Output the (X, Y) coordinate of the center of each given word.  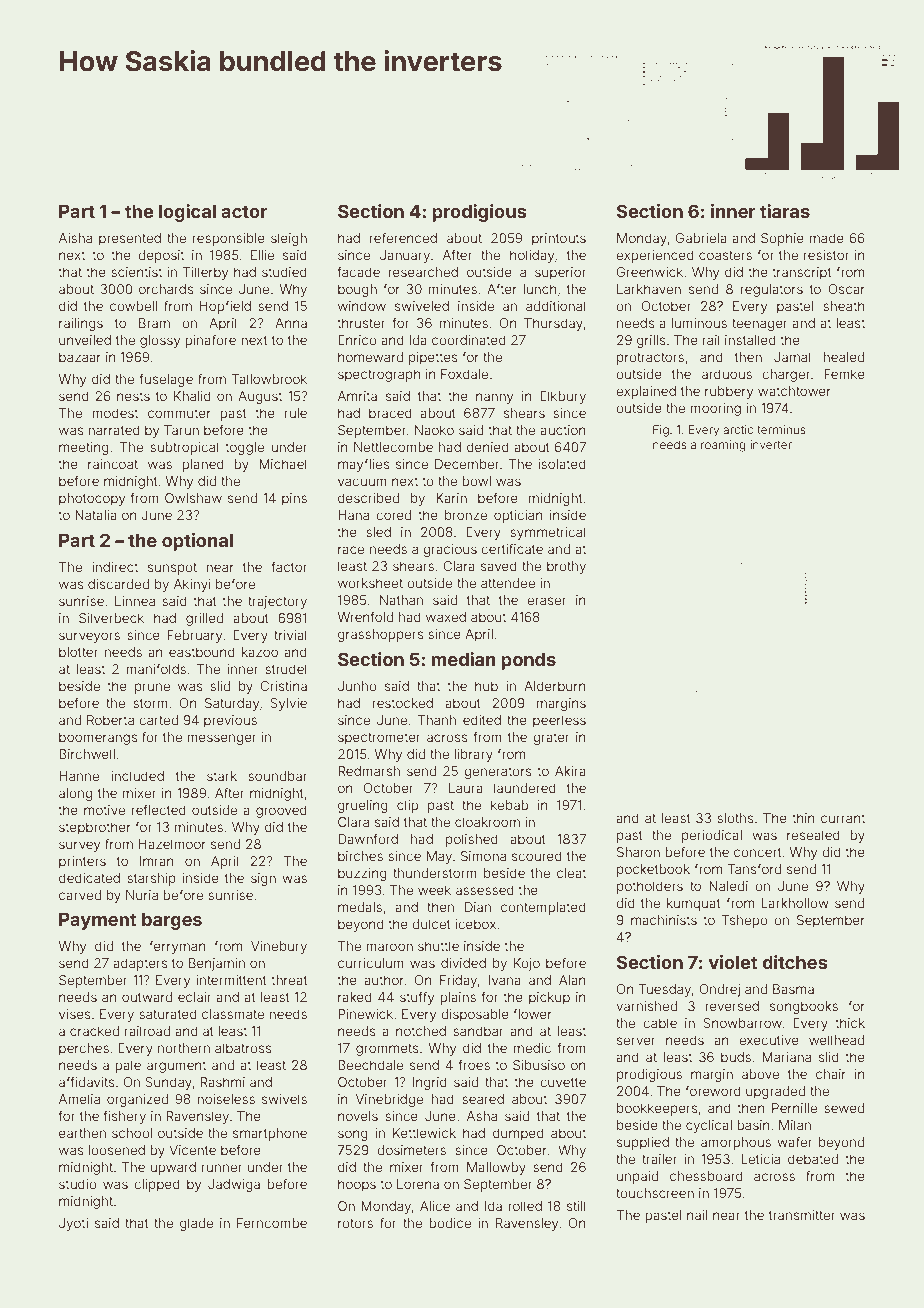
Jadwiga (234, 1185)
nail (697, 1215)
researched (423, 272)
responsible (229, 239)
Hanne (79, 776)
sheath (844, 306)
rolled (525, 1206)
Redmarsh (369, 771)
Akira (570, 771)
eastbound (202, 652)
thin (803, 818)
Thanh (436, 720)
